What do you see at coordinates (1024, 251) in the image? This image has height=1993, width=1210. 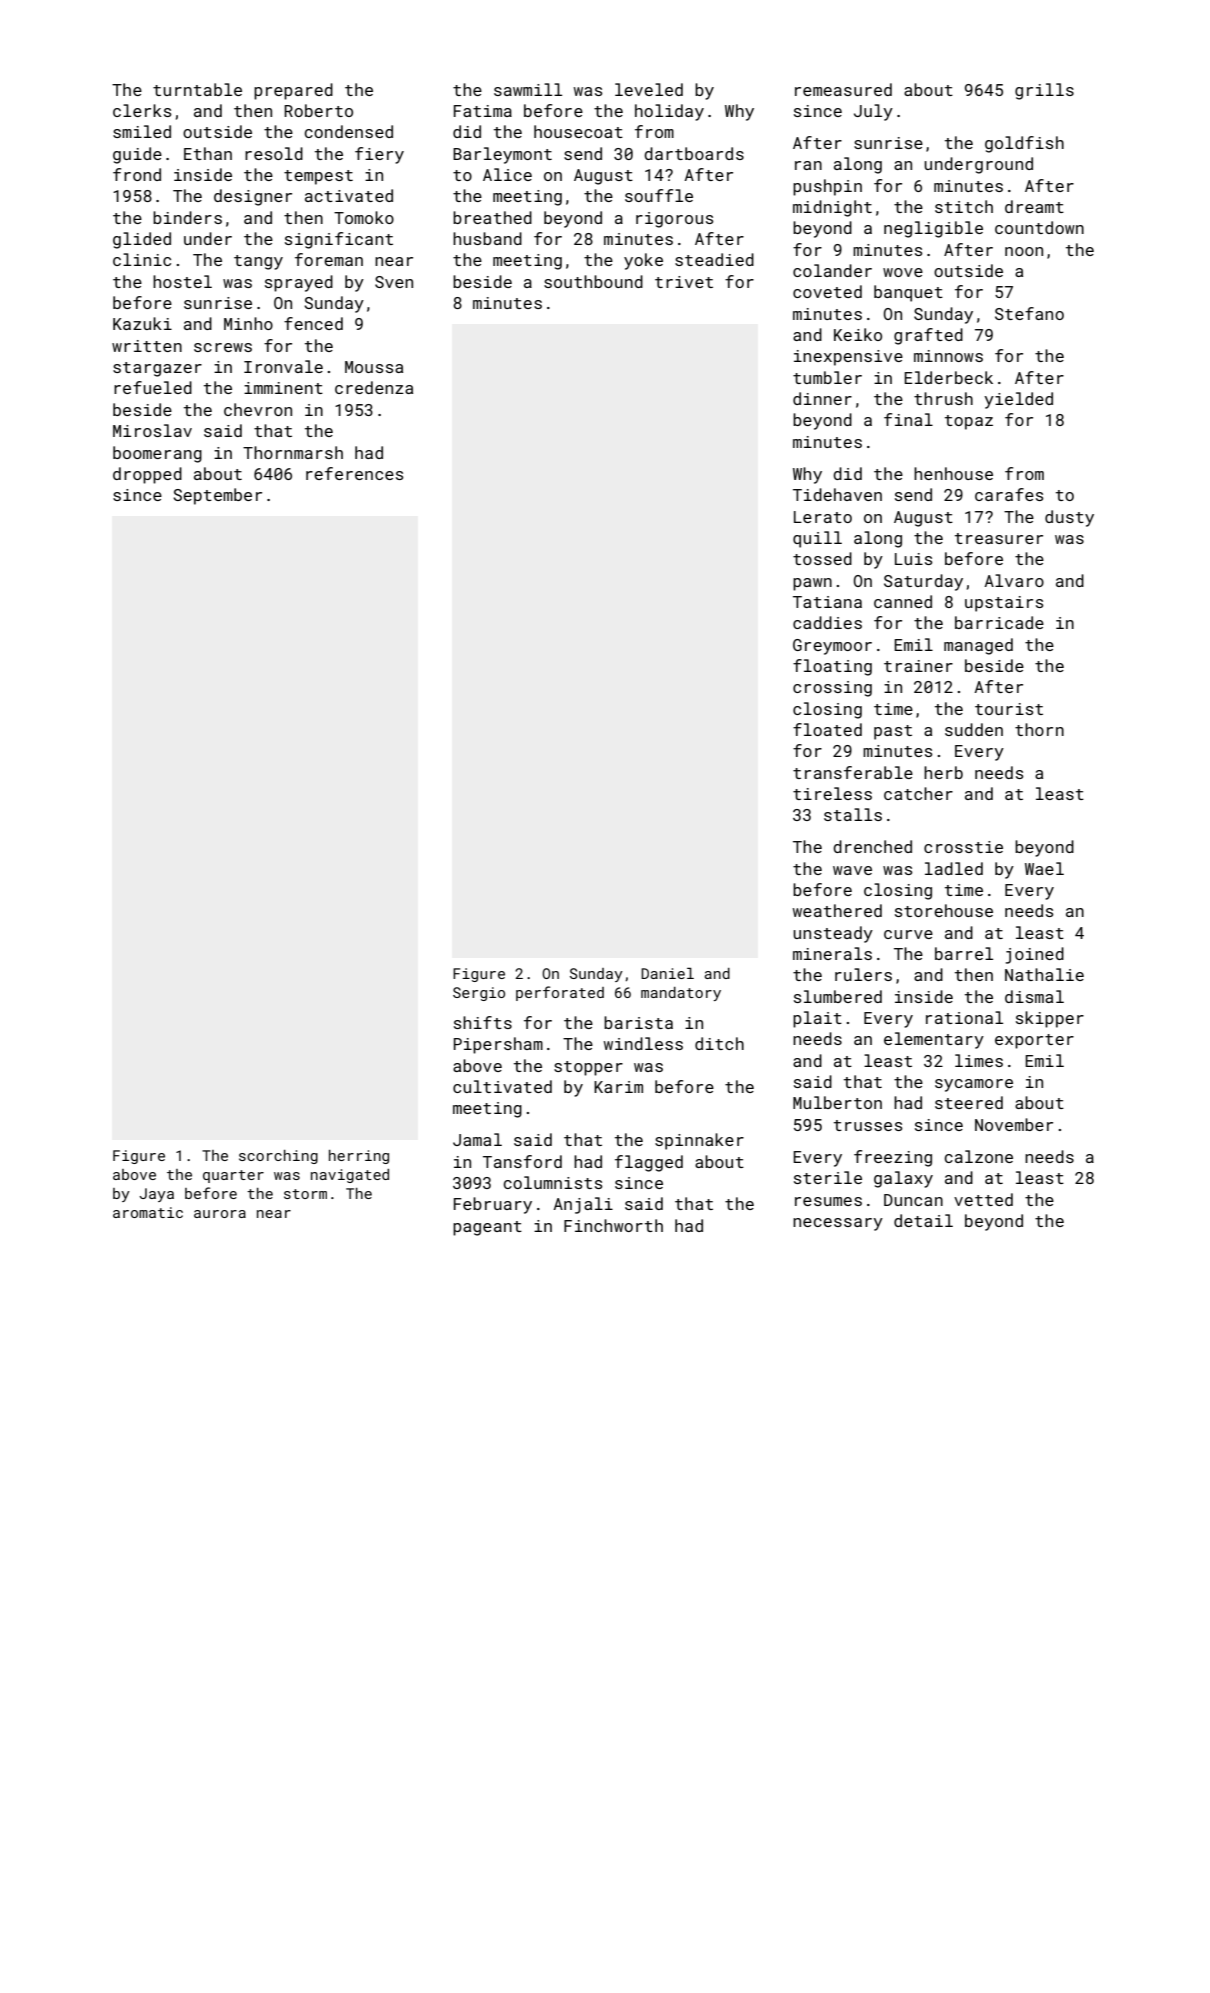 I see `noon` at bounding box center [1024, 251].
